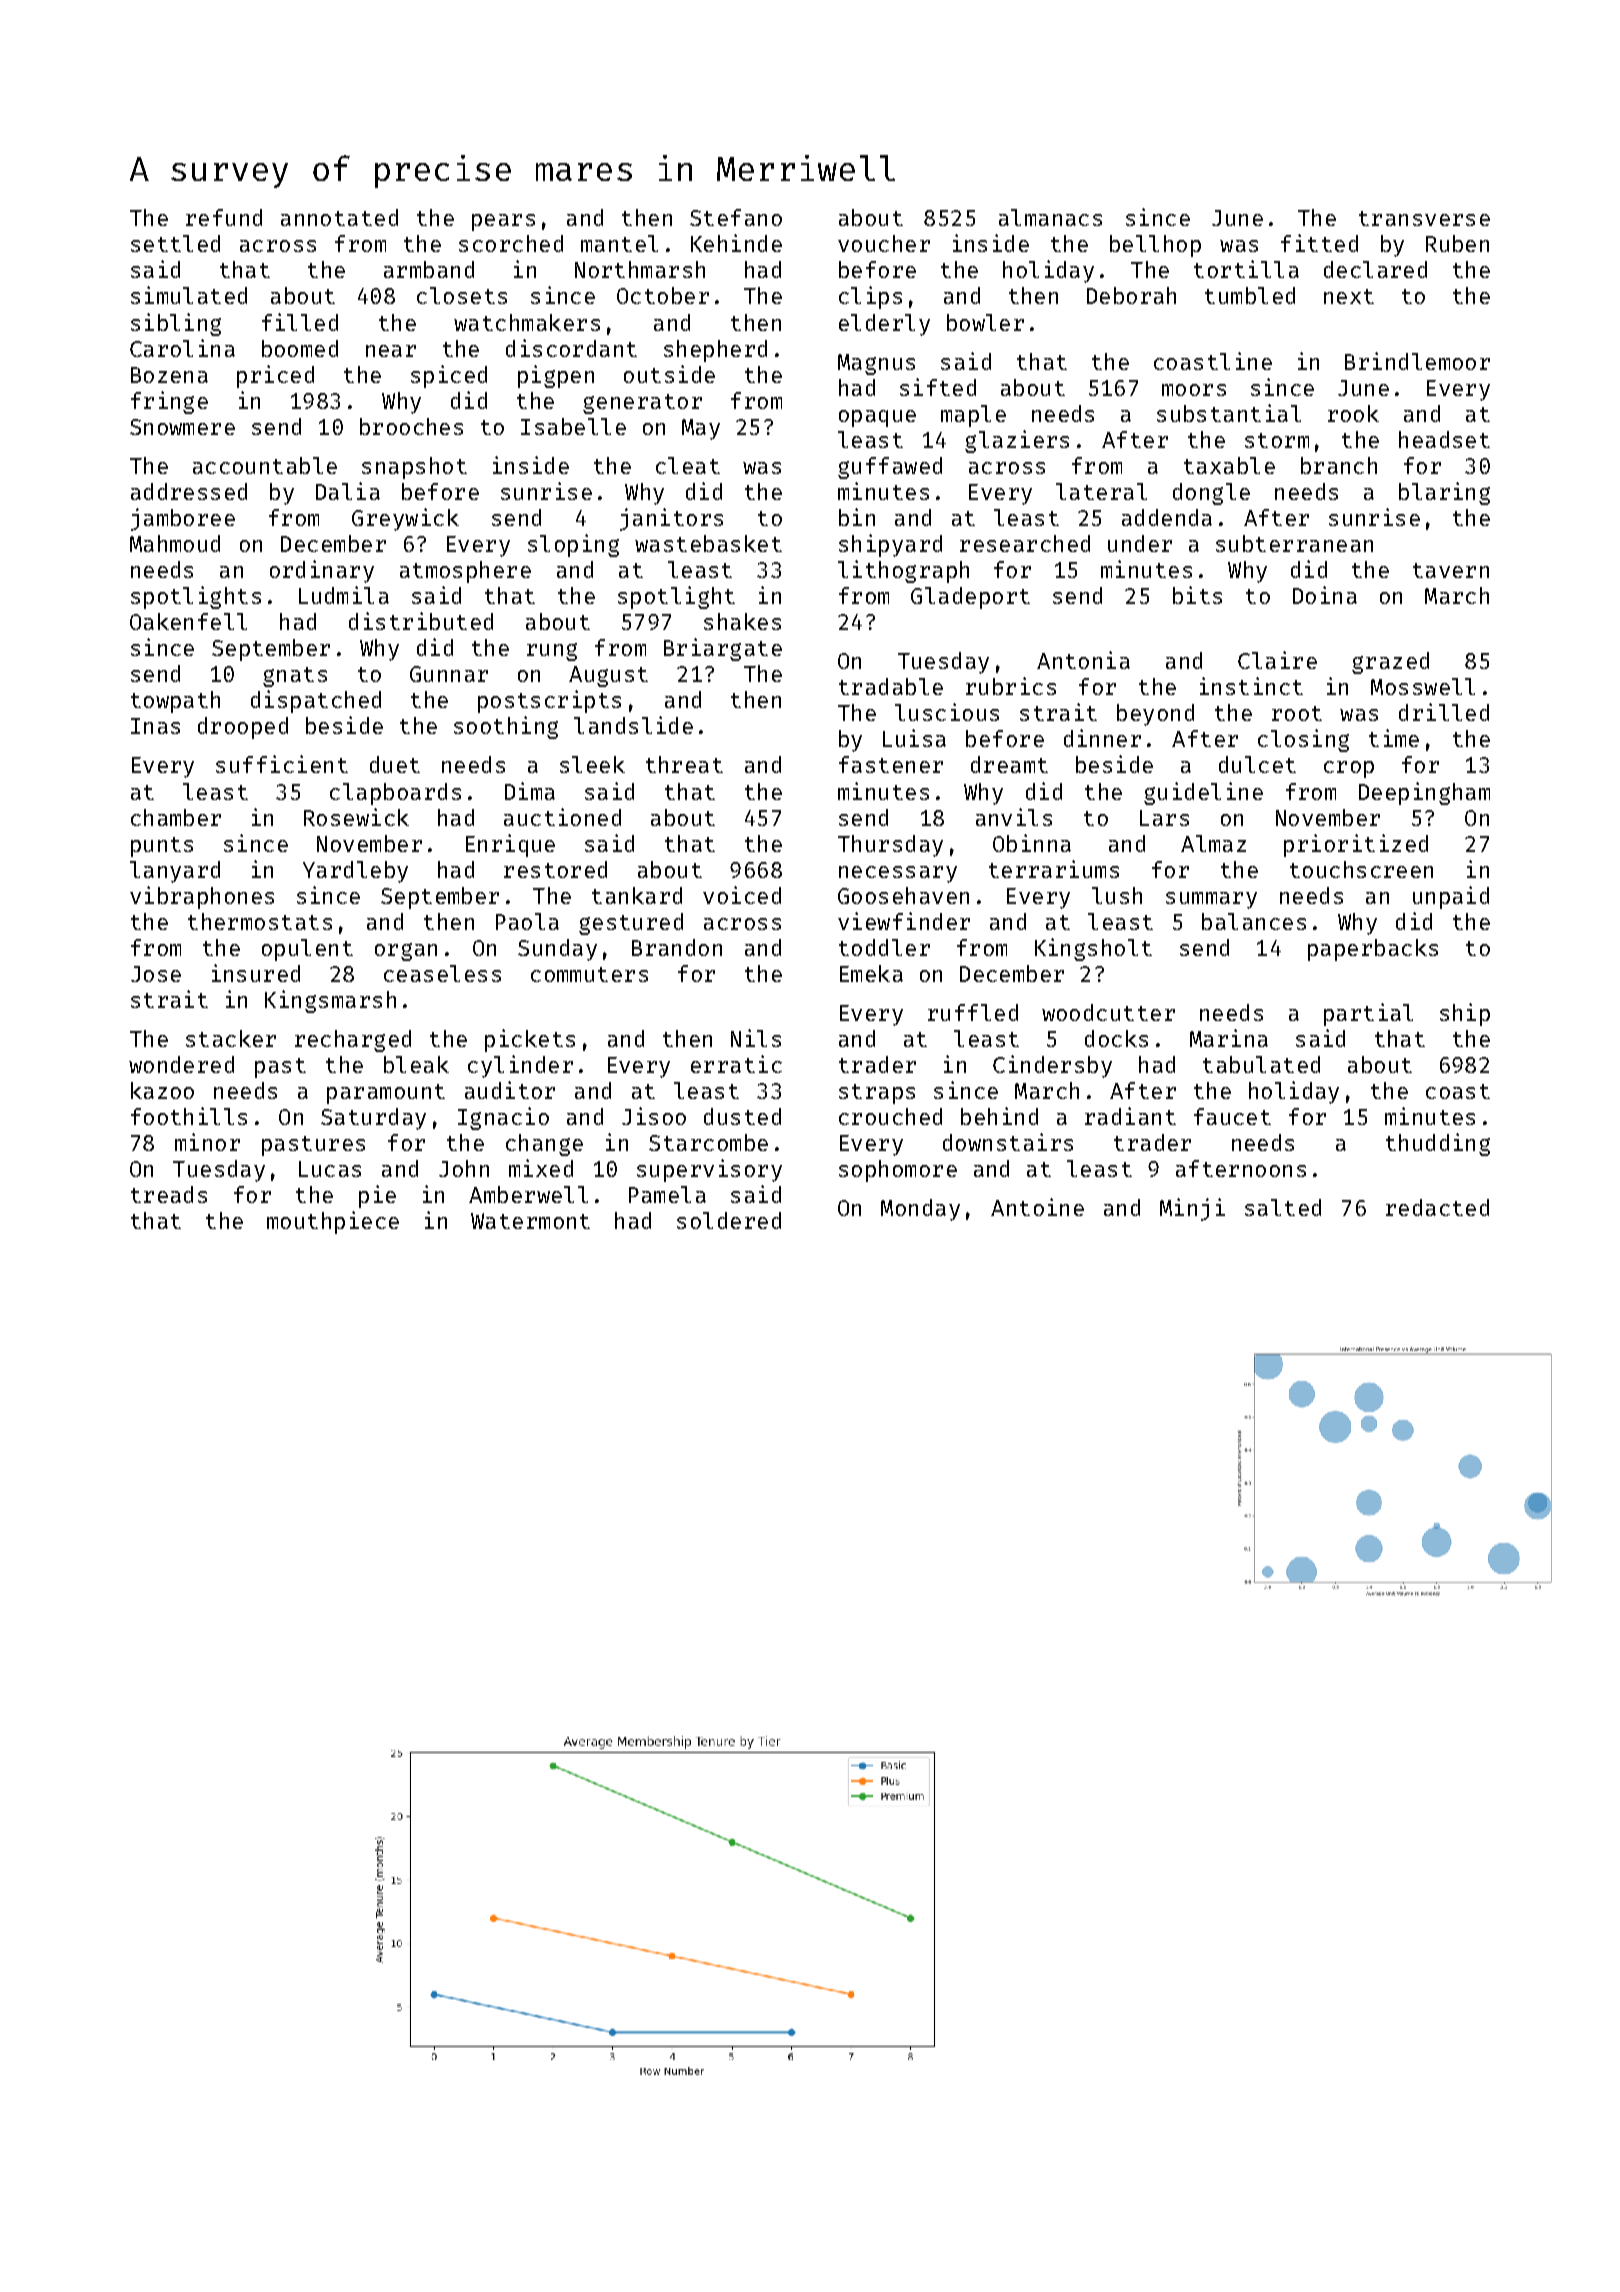  I want to click on headset, so click(1444, 439).
